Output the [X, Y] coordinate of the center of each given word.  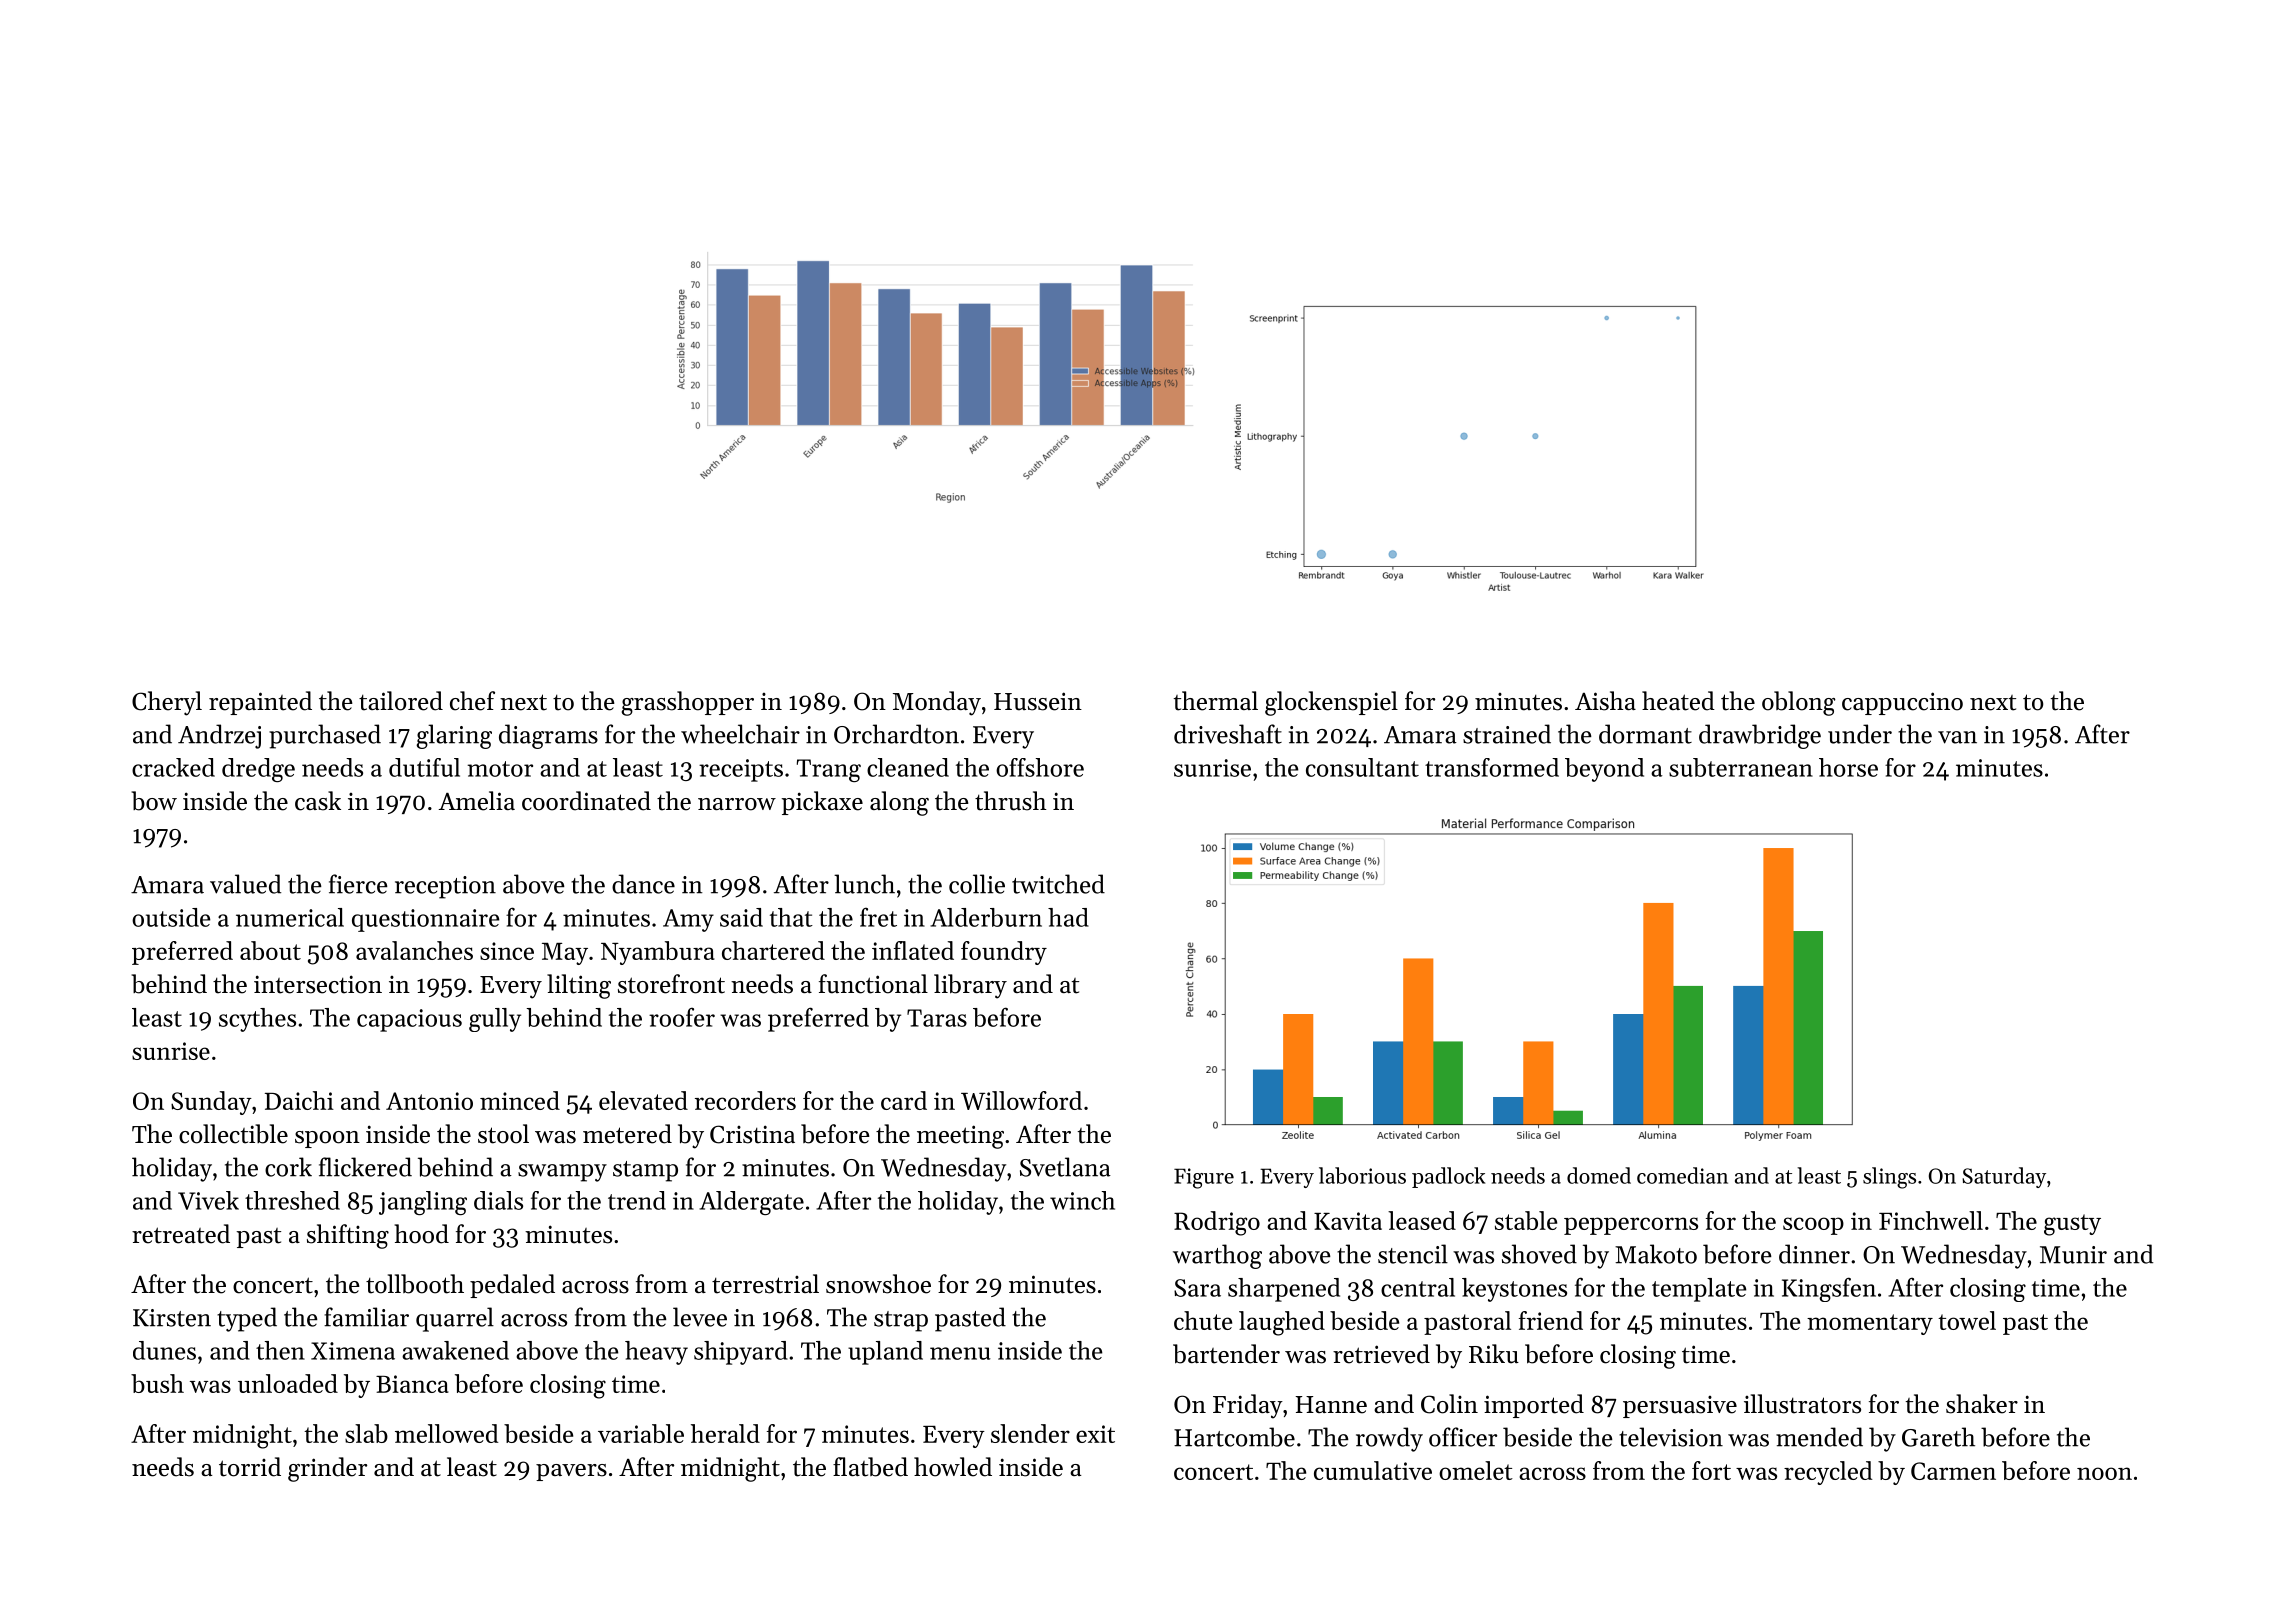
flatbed [870, 1467]
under [1860, 734]
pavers [571, 1472]
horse [1848, 767]
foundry [1004, 953]
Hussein [1038, 701]
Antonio [429, 1101]
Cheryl [167, 703]
